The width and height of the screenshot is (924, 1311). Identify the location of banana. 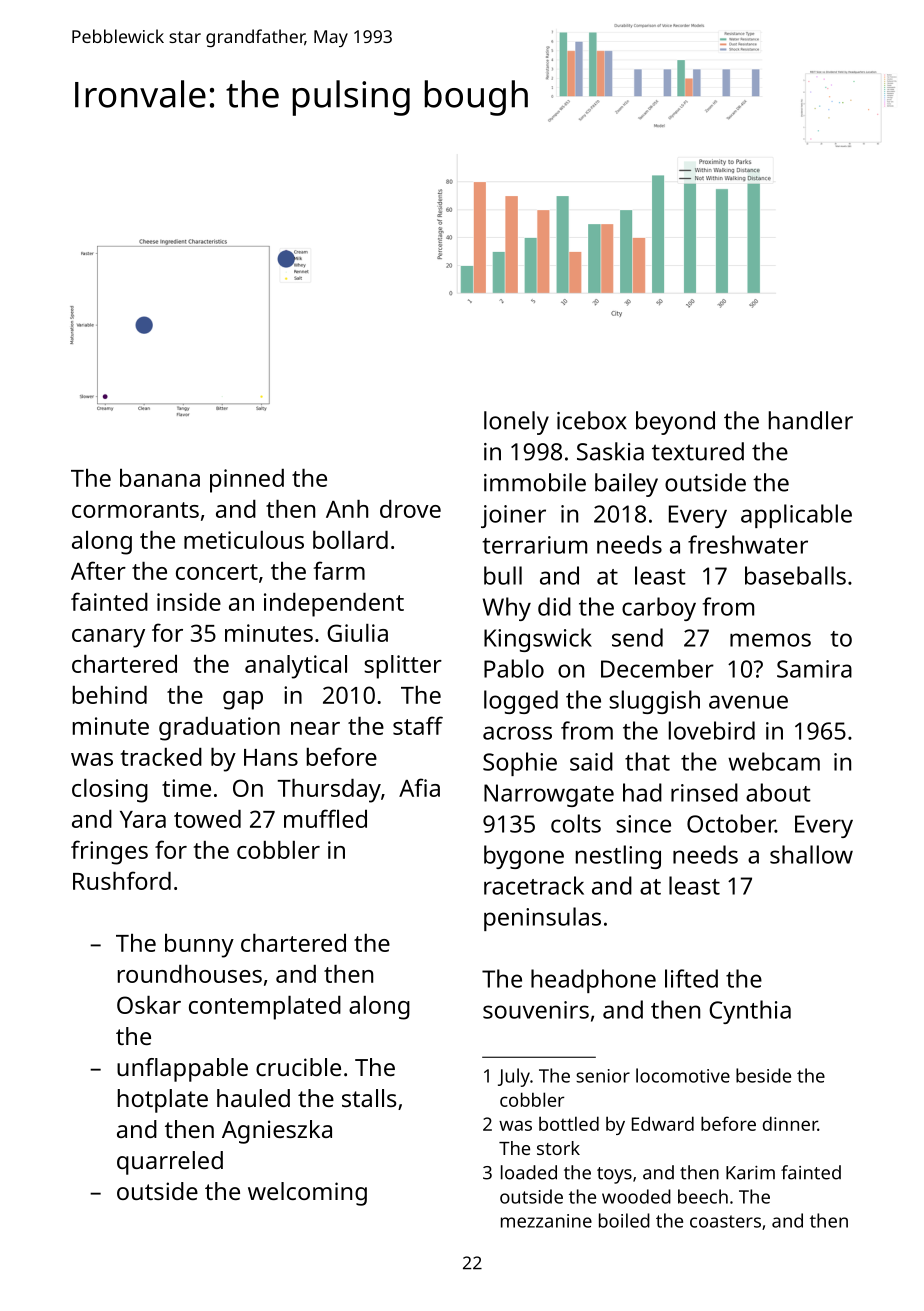
(160, 478).
